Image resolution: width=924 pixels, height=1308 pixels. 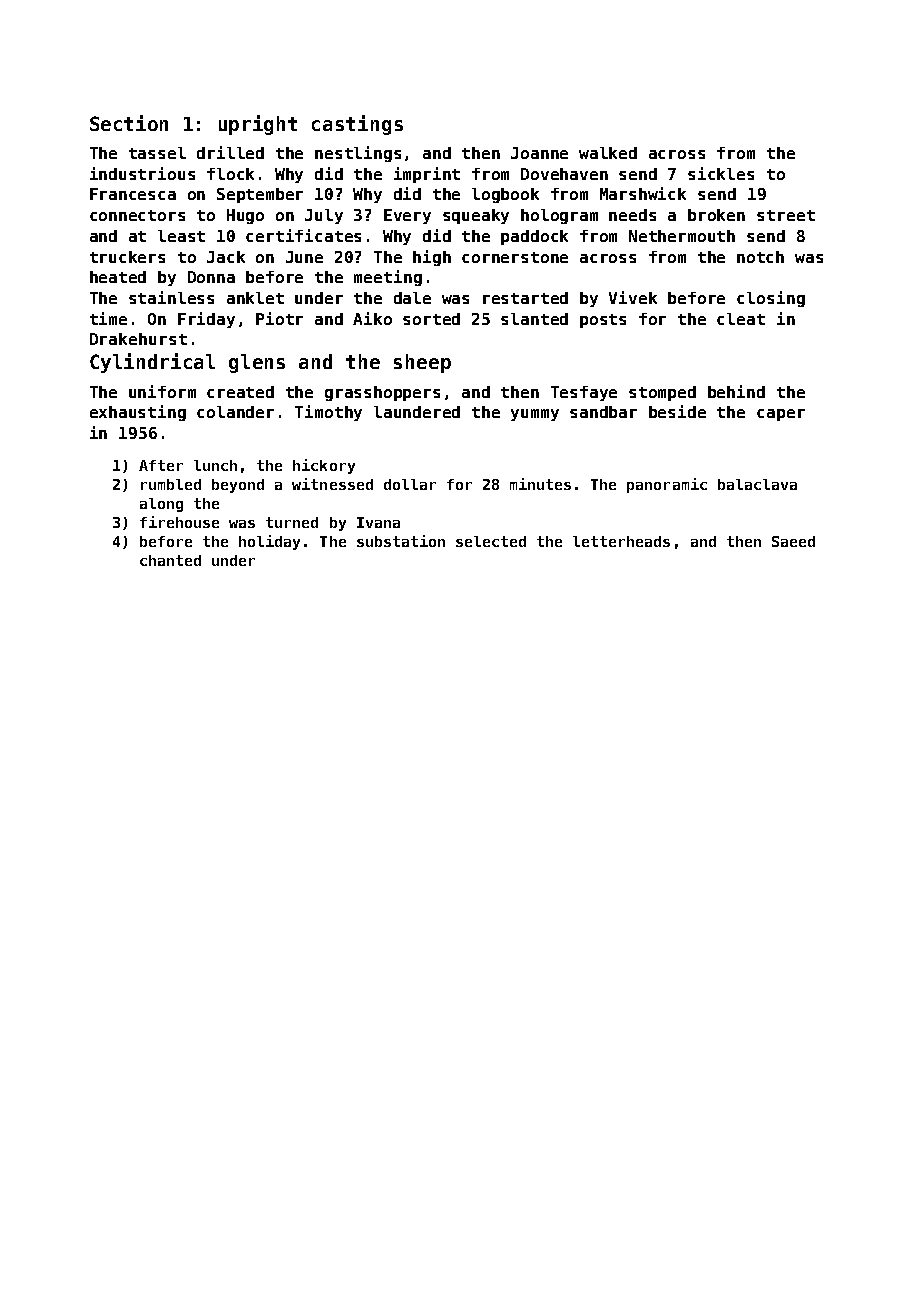 What do you see at coordinates (382, 393) in the page?
I see `grasshoppers` at bounding box center [382, 393].
